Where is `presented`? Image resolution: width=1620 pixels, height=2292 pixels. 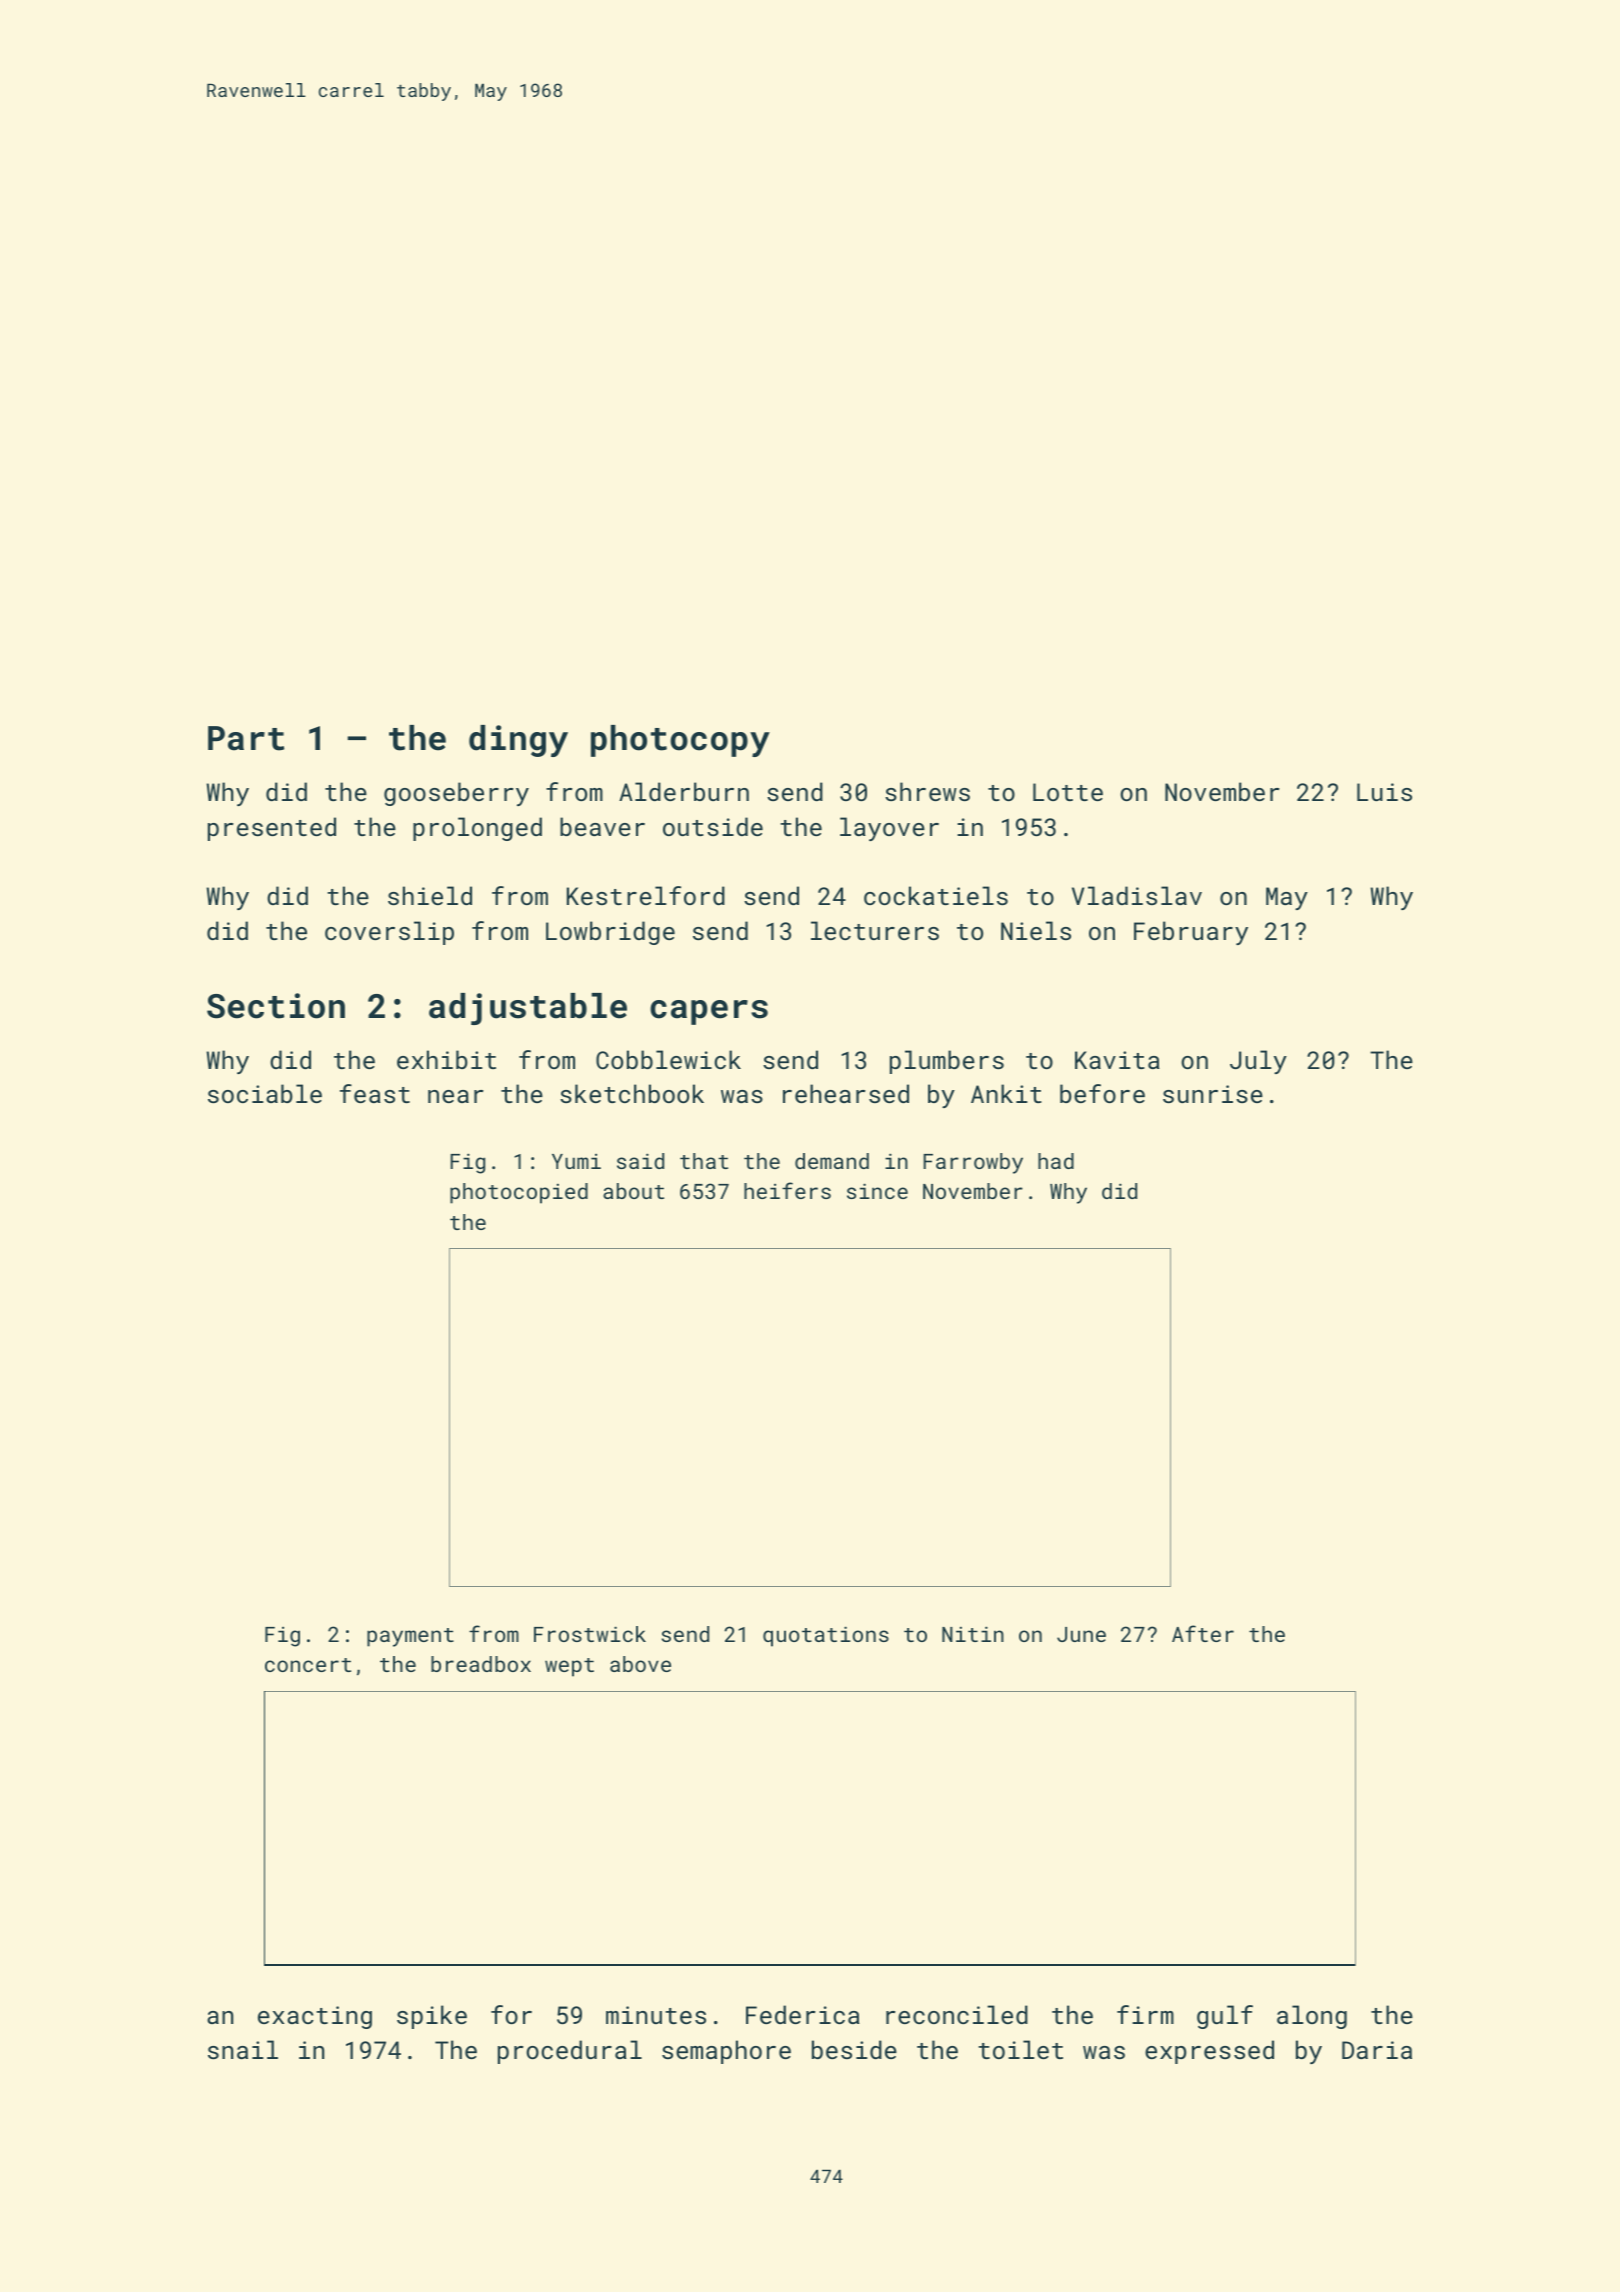
presented is located at coordinates (272, 829).
